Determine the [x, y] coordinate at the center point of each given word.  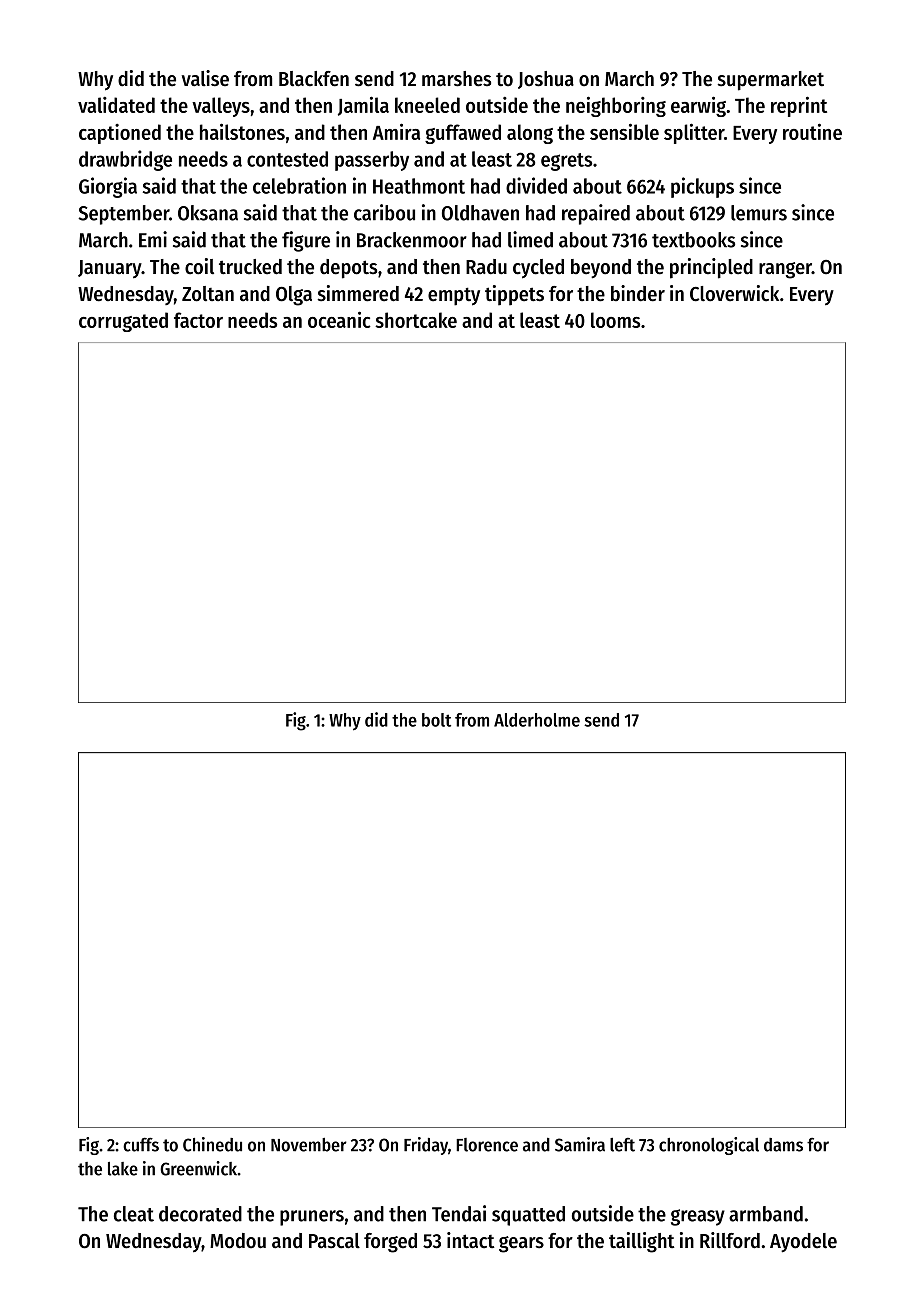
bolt [436, 720]
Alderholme [537, 720]
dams [783, 1145]
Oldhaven [480, 213]
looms [615, 320]
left [622, 1145]
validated [116, 105]
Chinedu [212, 1144]
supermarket [771, 81]
